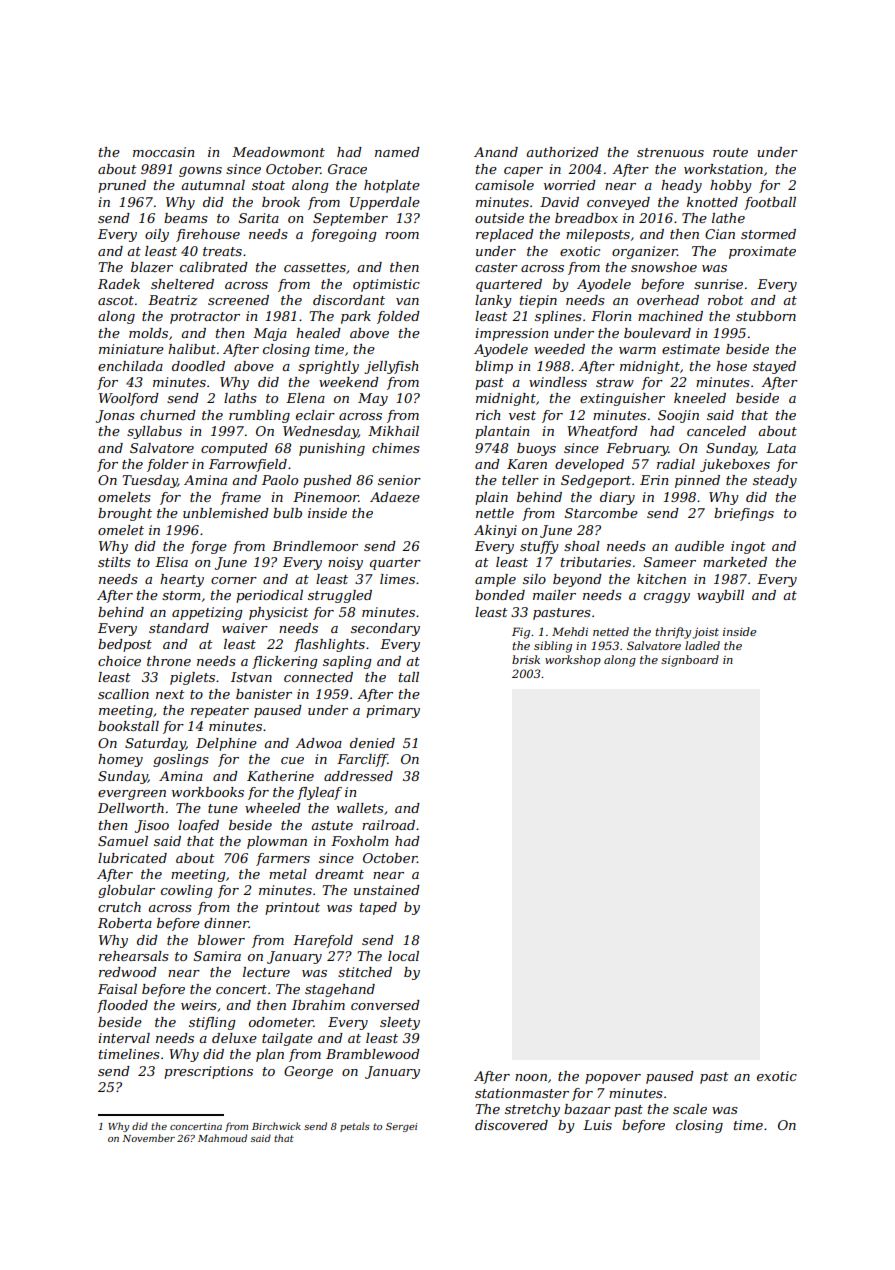 The image size is (895, 1270). I want to click on Meadowmont, so click(278, 152).
